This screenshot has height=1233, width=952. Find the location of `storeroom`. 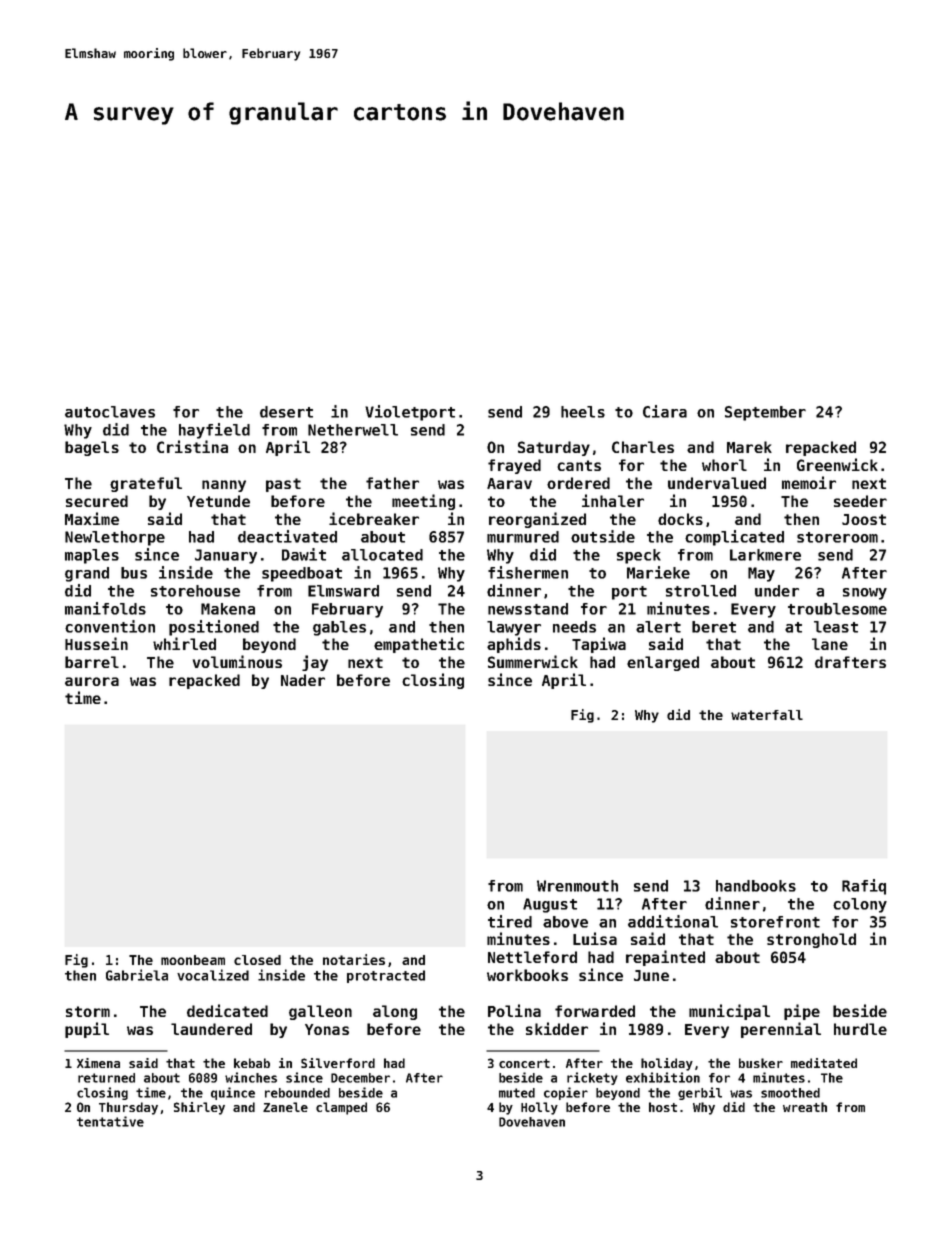

storeroom is located at coordinates (837, 537).
